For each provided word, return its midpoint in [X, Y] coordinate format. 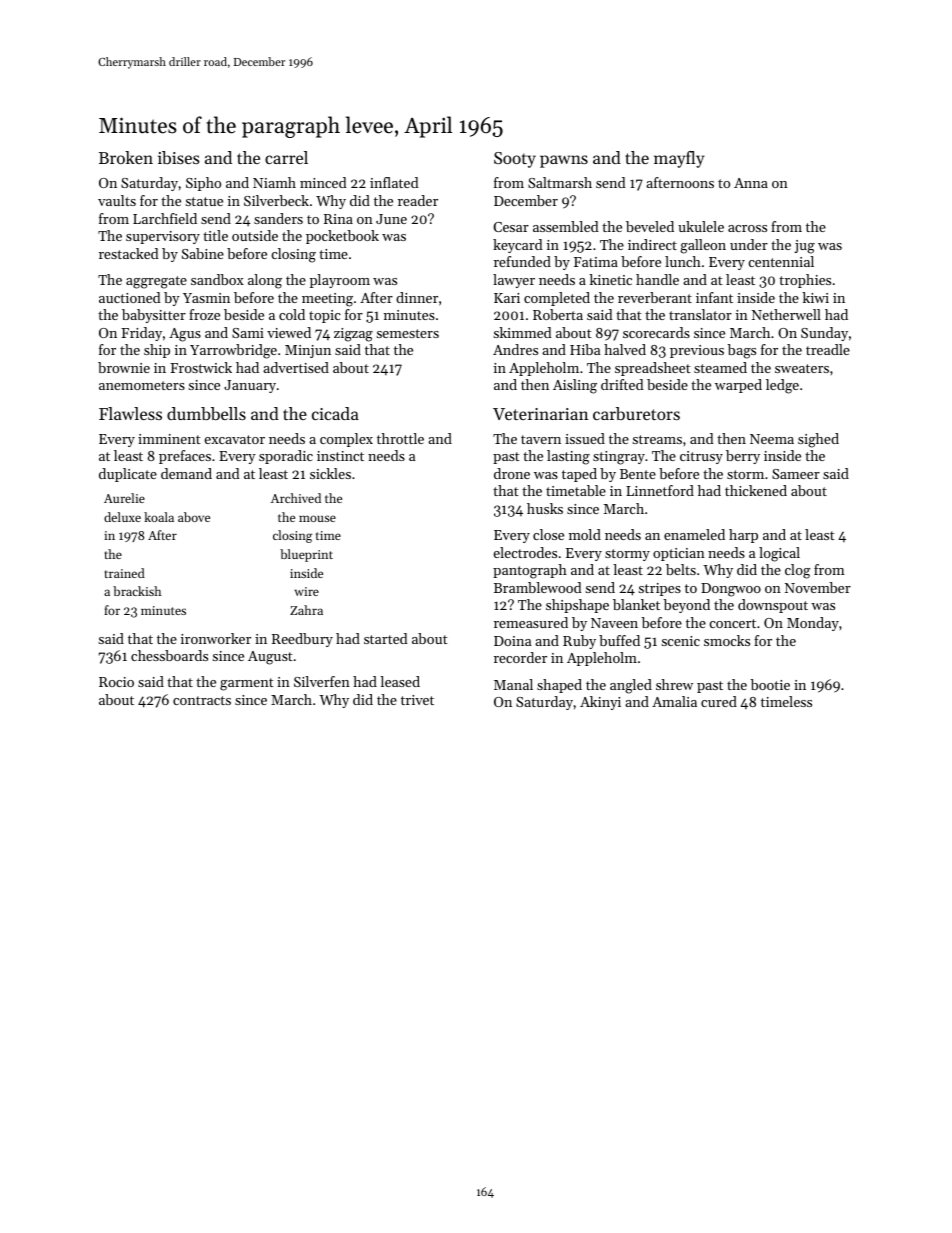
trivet [417, 700]
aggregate [156, 282]
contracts [202, 700]
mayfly [679, 159]
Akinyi [600, 703]
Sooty [515, 160]
